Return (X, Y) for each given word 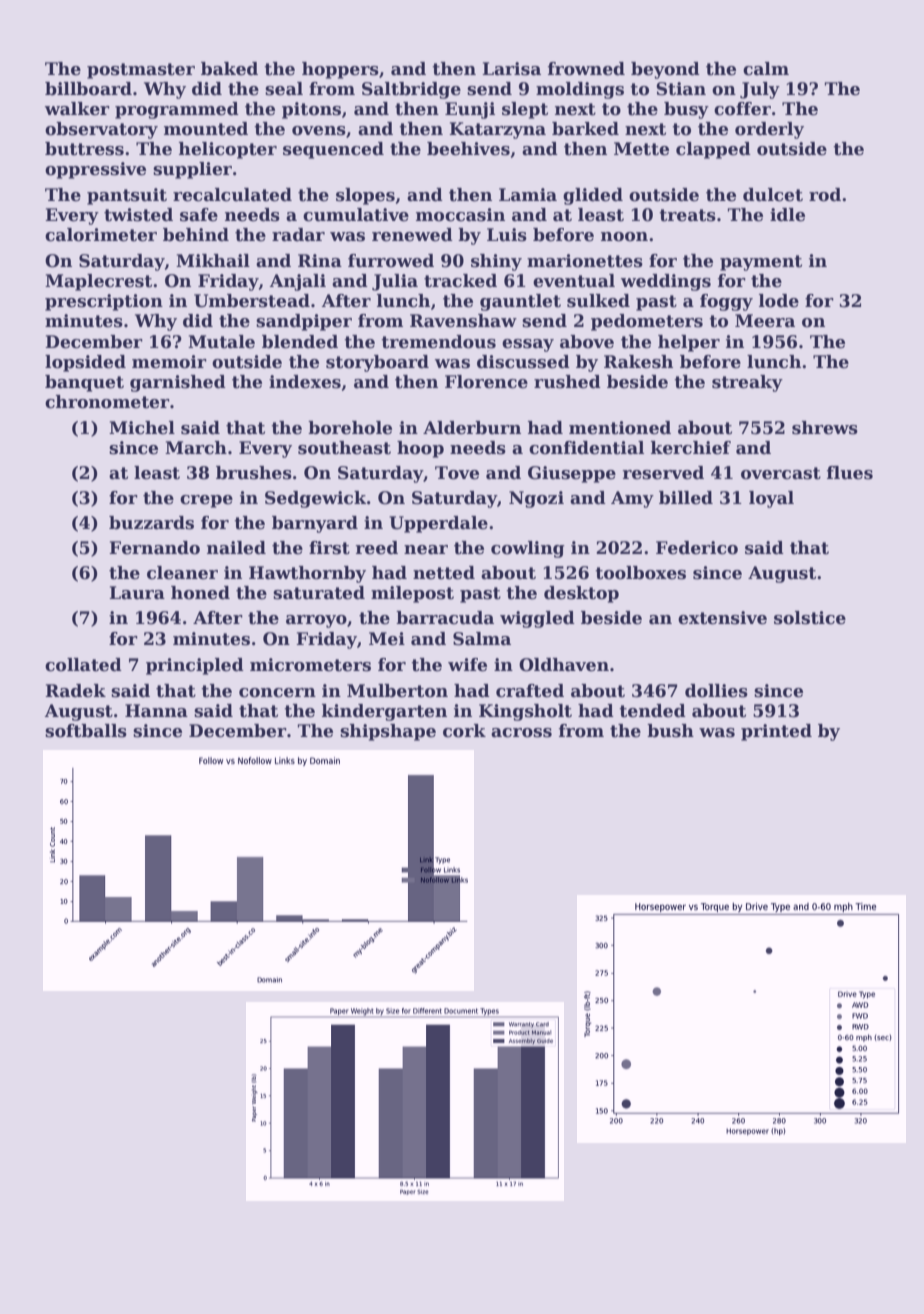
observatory (101, 130)
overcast (781, 473)
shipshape (388, 732)
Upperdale (438, 524)
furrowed (391, 261)
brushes (254, 473)
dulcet (773, 195)
